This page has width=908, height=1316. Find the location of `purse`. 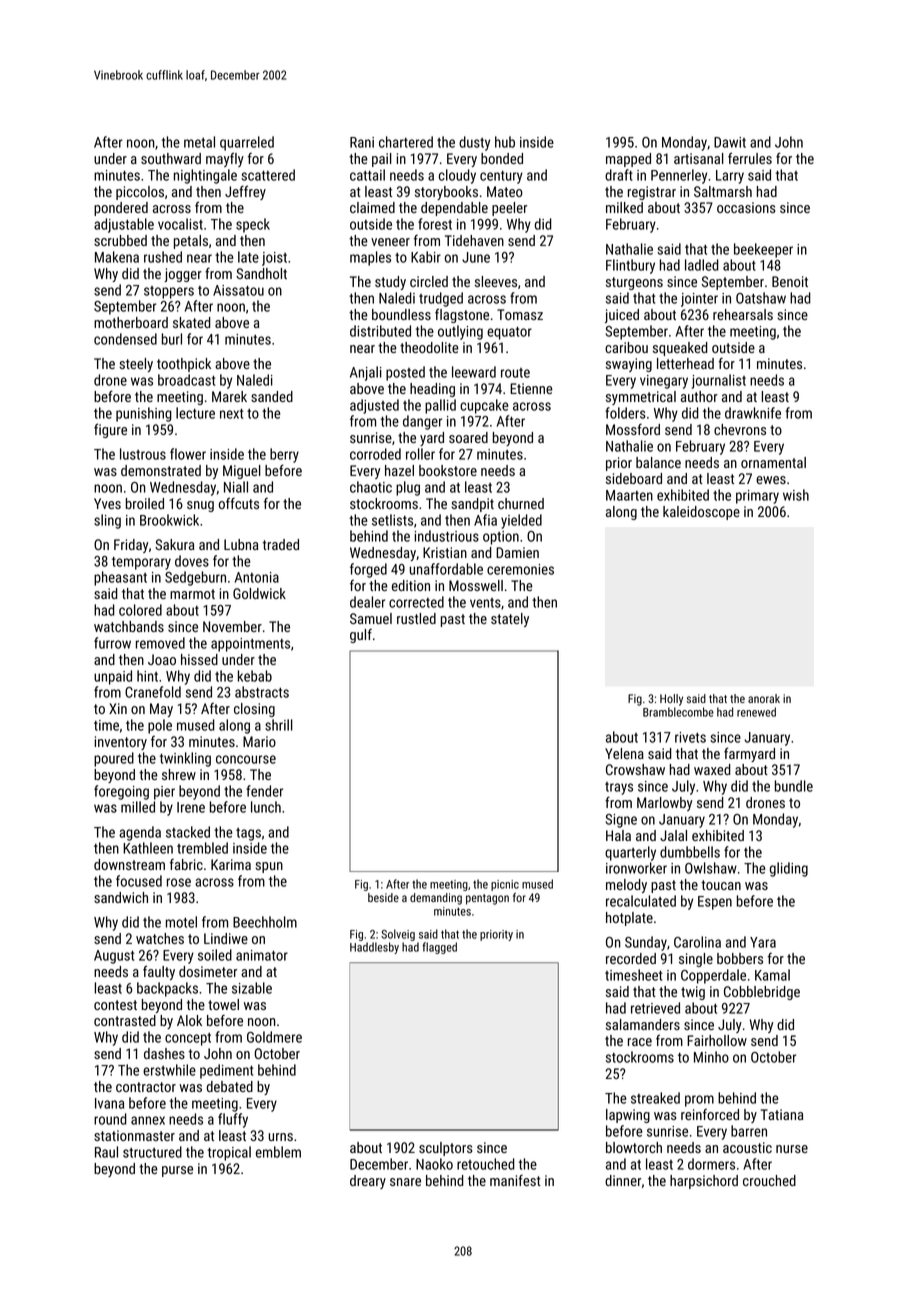

purse is located at coordinates (177, 1171).
